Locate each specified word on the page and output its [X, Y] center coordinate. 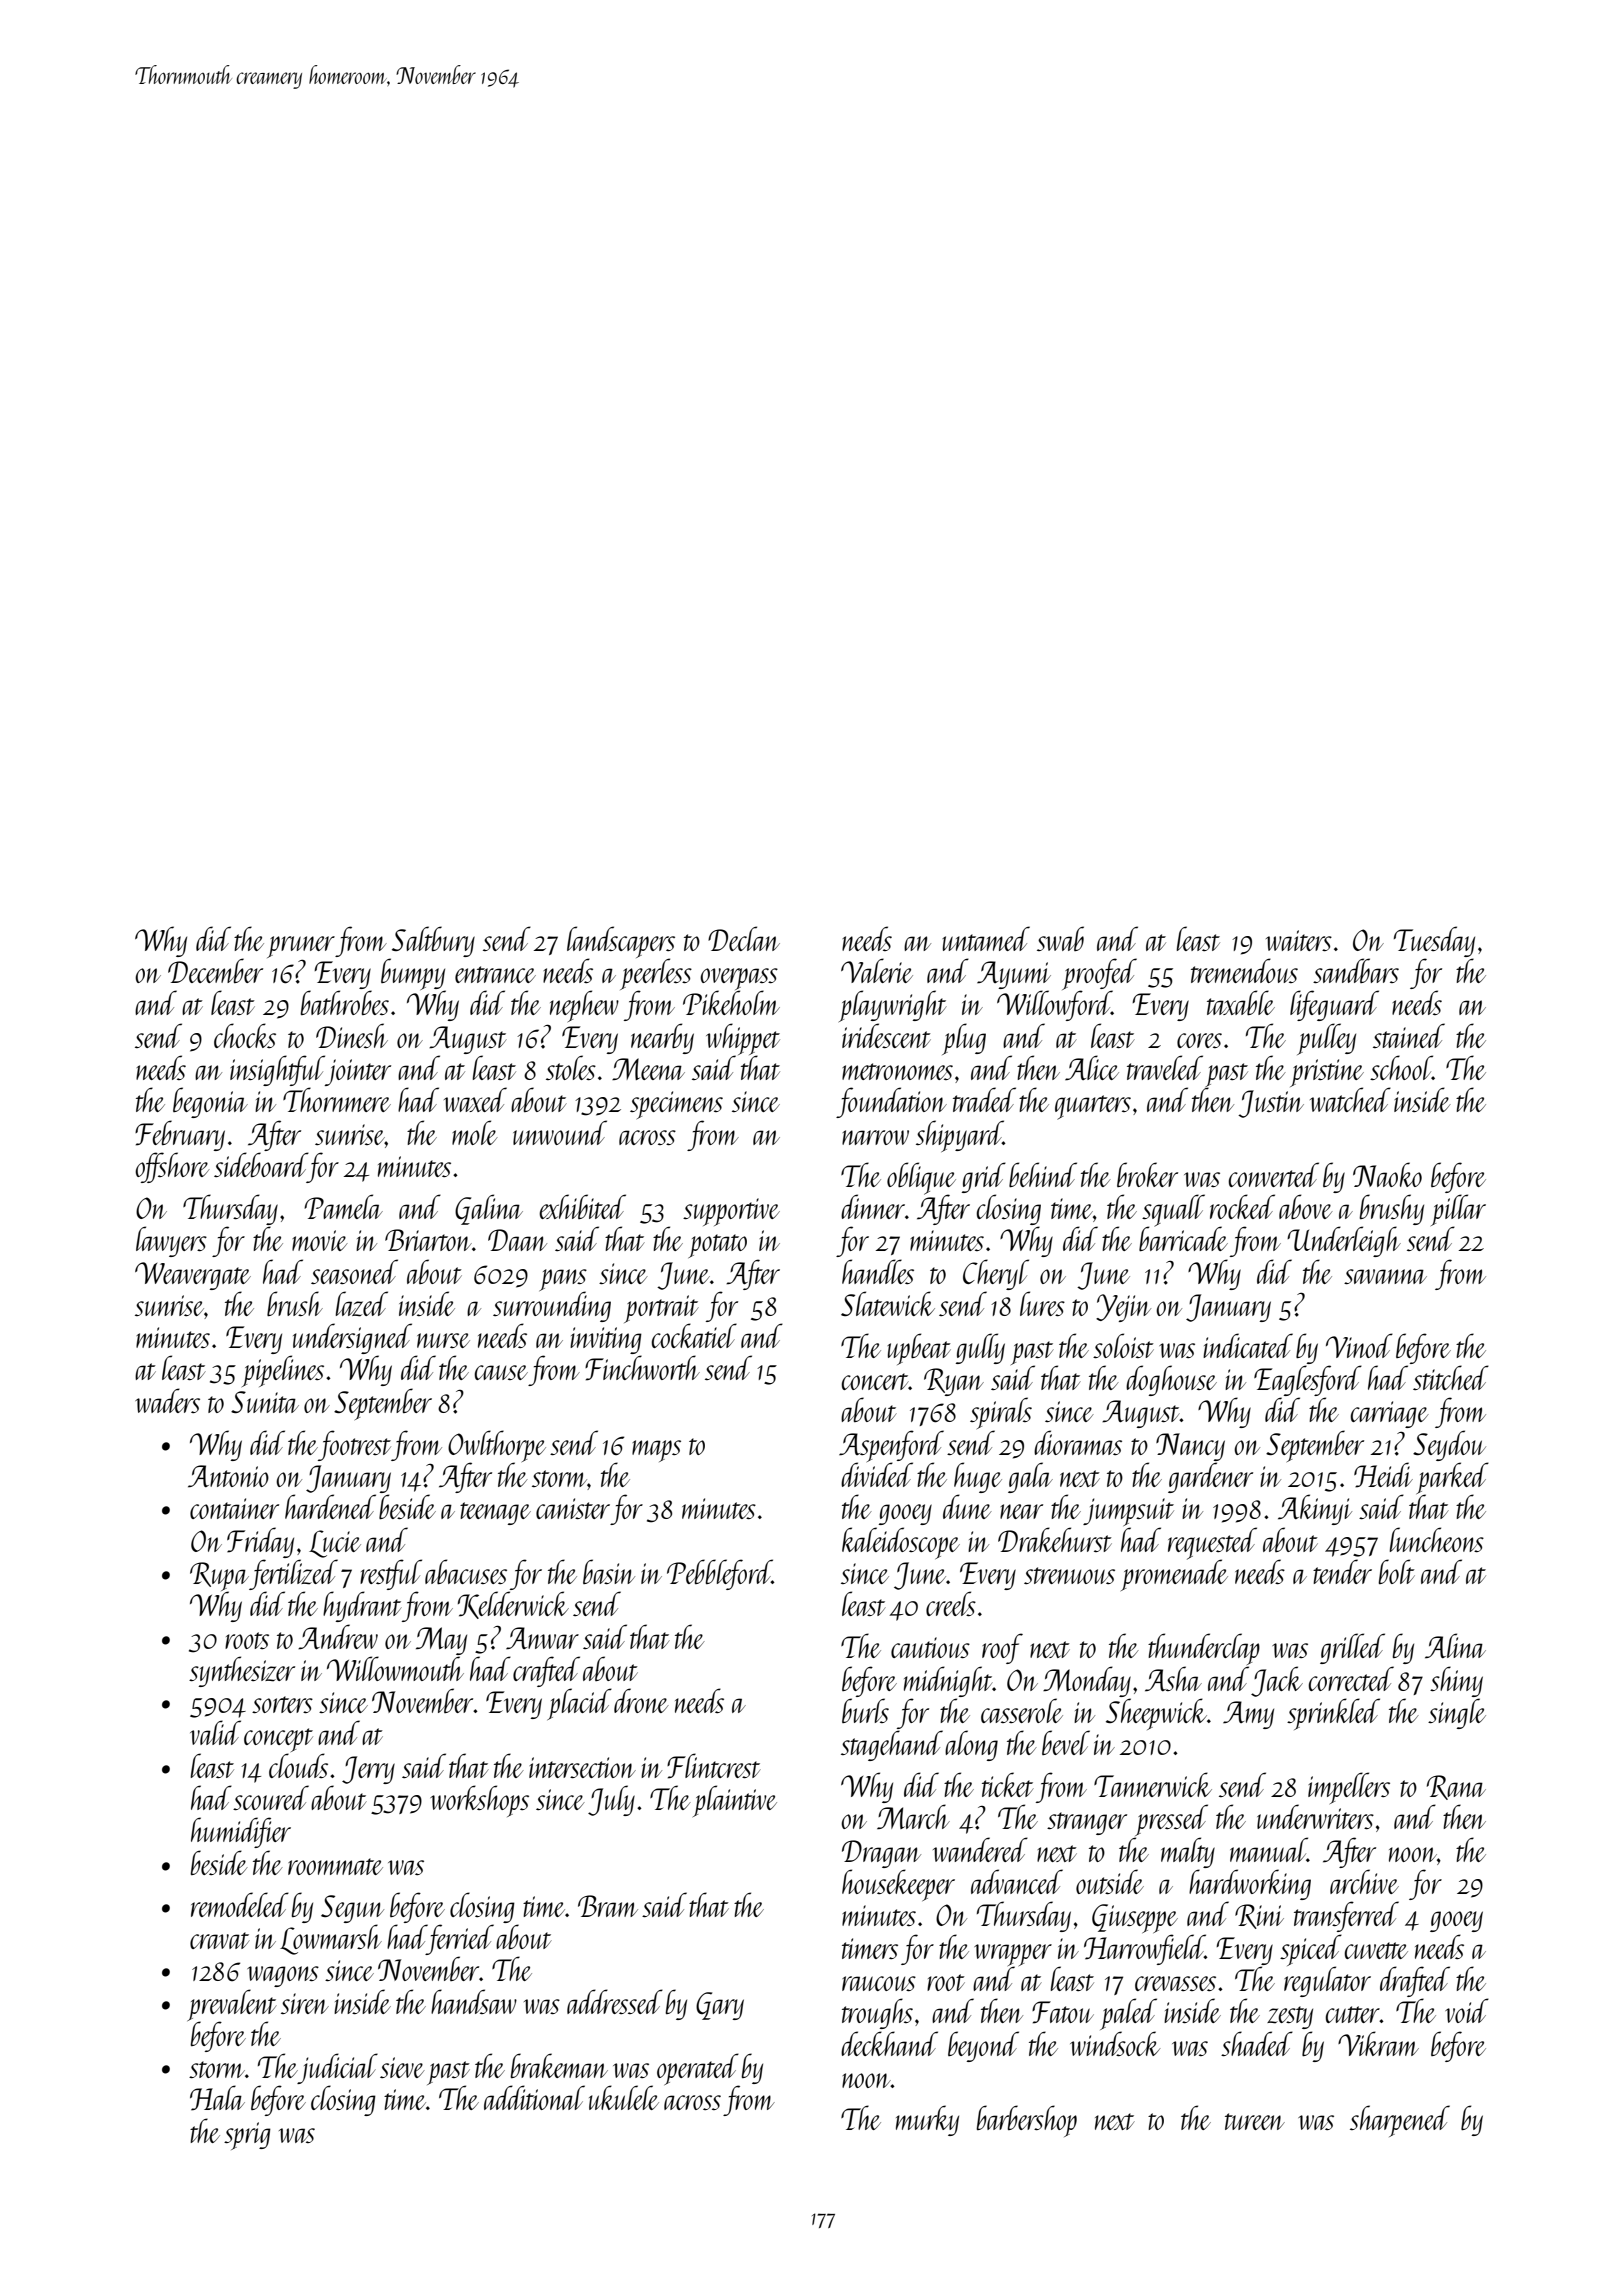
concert [875, 1381]
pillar [1458, 1210]
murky [927, 2120]
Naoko [1387, 1174]
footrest [354, 1445]
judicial [338, 2068]
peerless [656, 974]
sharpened [1400, 2121]
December [215, 970]
